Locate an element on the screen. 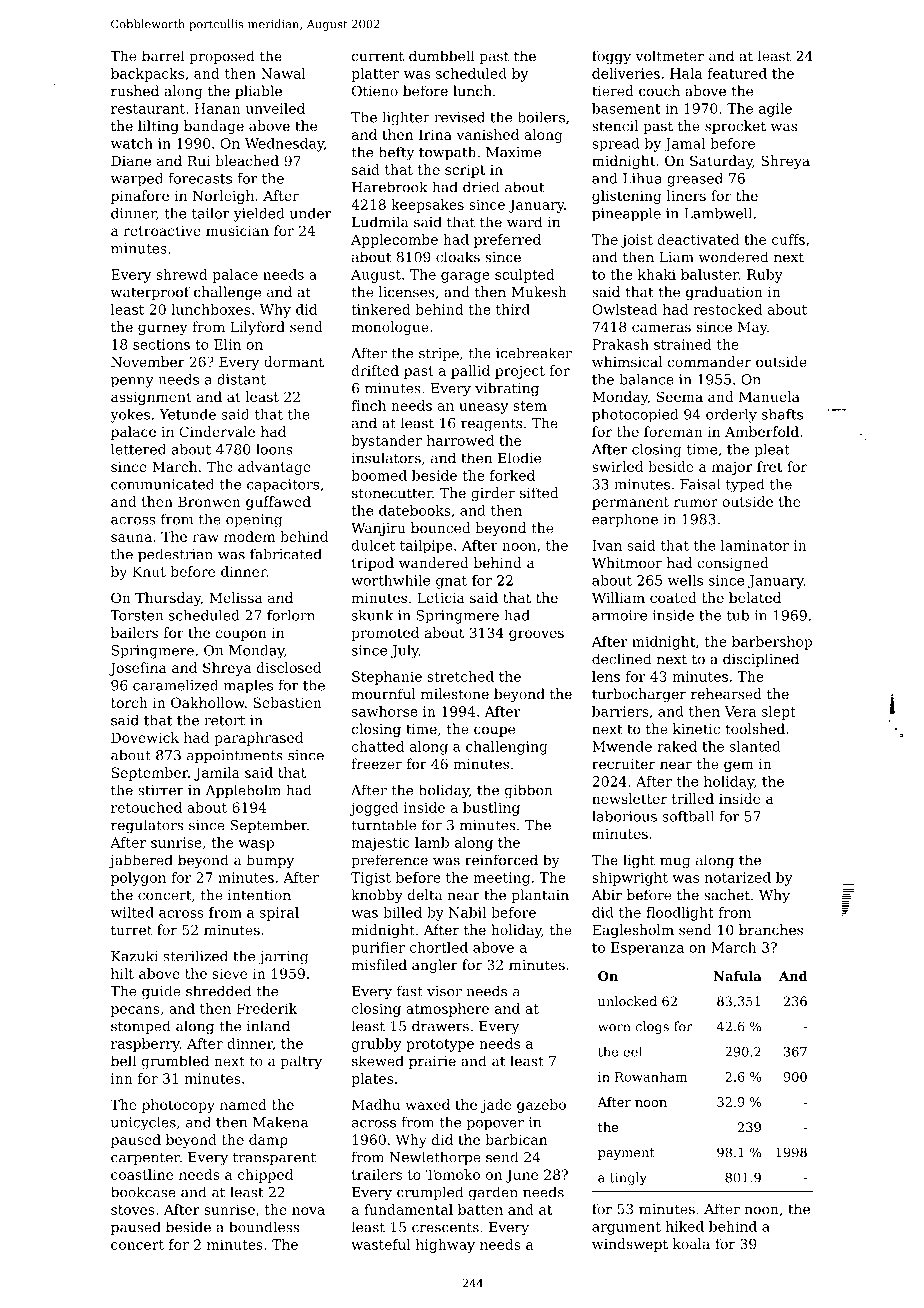  rushed is located at coordinates (135, 91).
